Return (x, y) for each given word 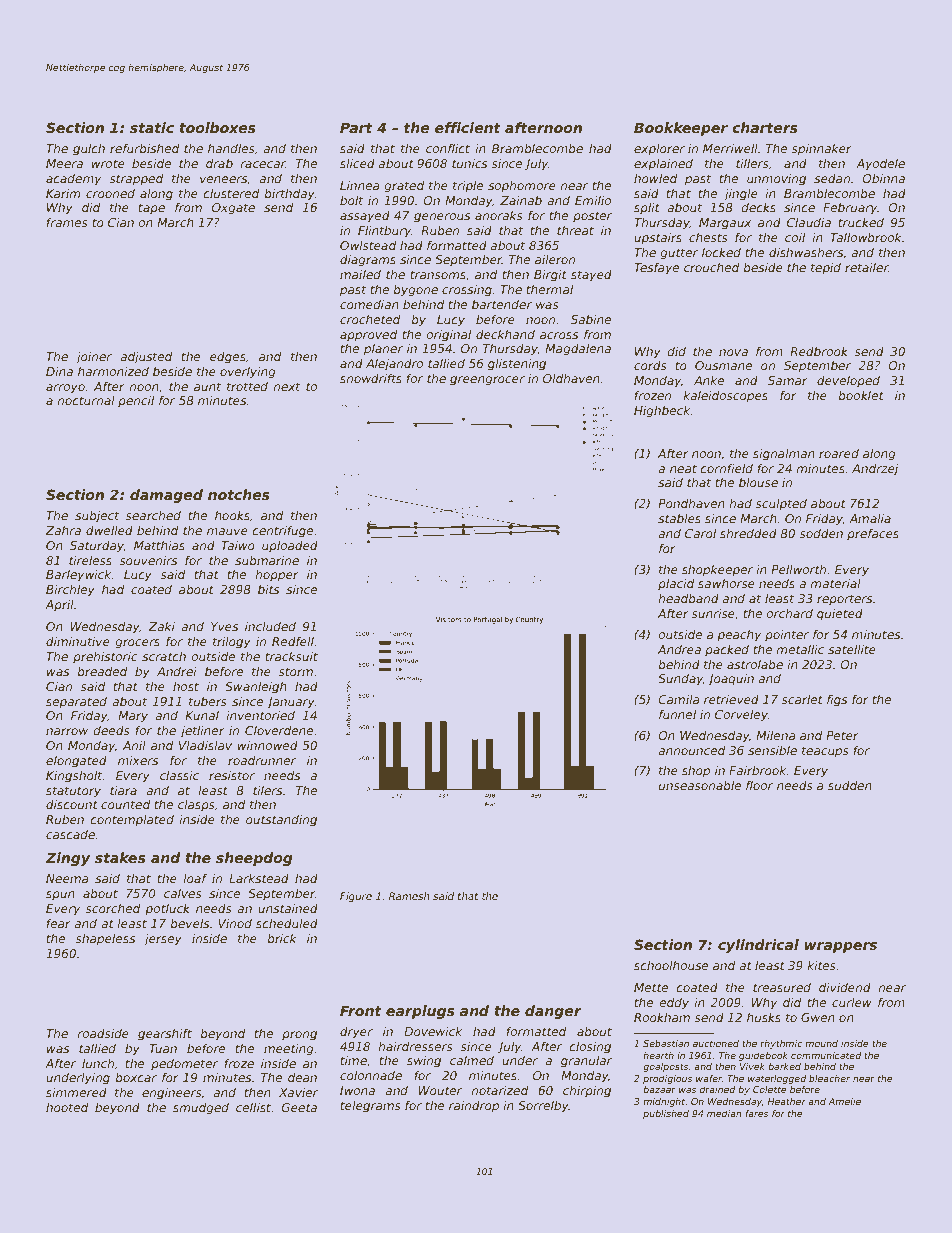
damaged (166, 496)
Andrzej (875, 470)
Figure (356, 897)
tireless (90, 560)
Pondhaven (691, 503)
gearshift (165, 1034)
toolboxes (217, 127)
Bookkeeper (681, 129)
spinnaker (821, 150)
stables (679, 518)
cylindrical (758, 946)
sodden (821, 533)
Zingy (68, 859)
